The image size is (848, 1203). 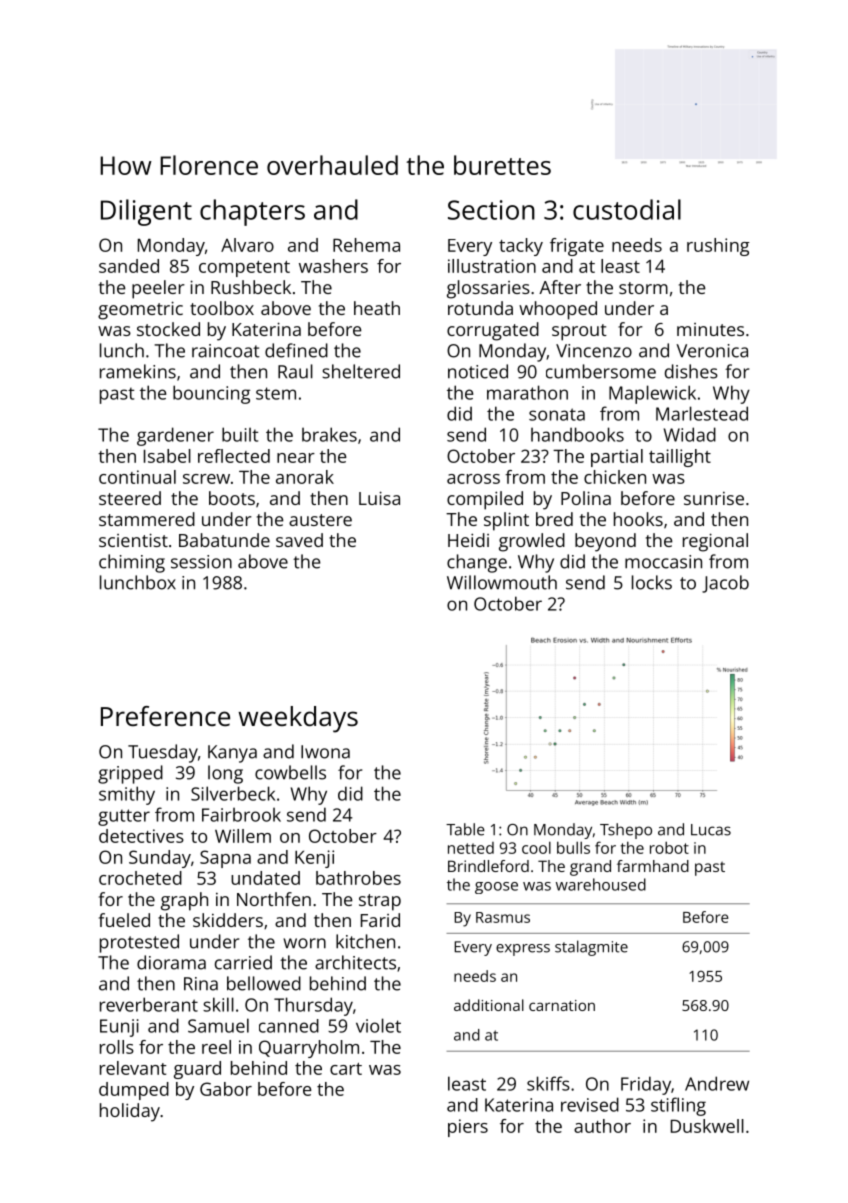 I want to click on Vincenzo, so click(x=594, y=351).
